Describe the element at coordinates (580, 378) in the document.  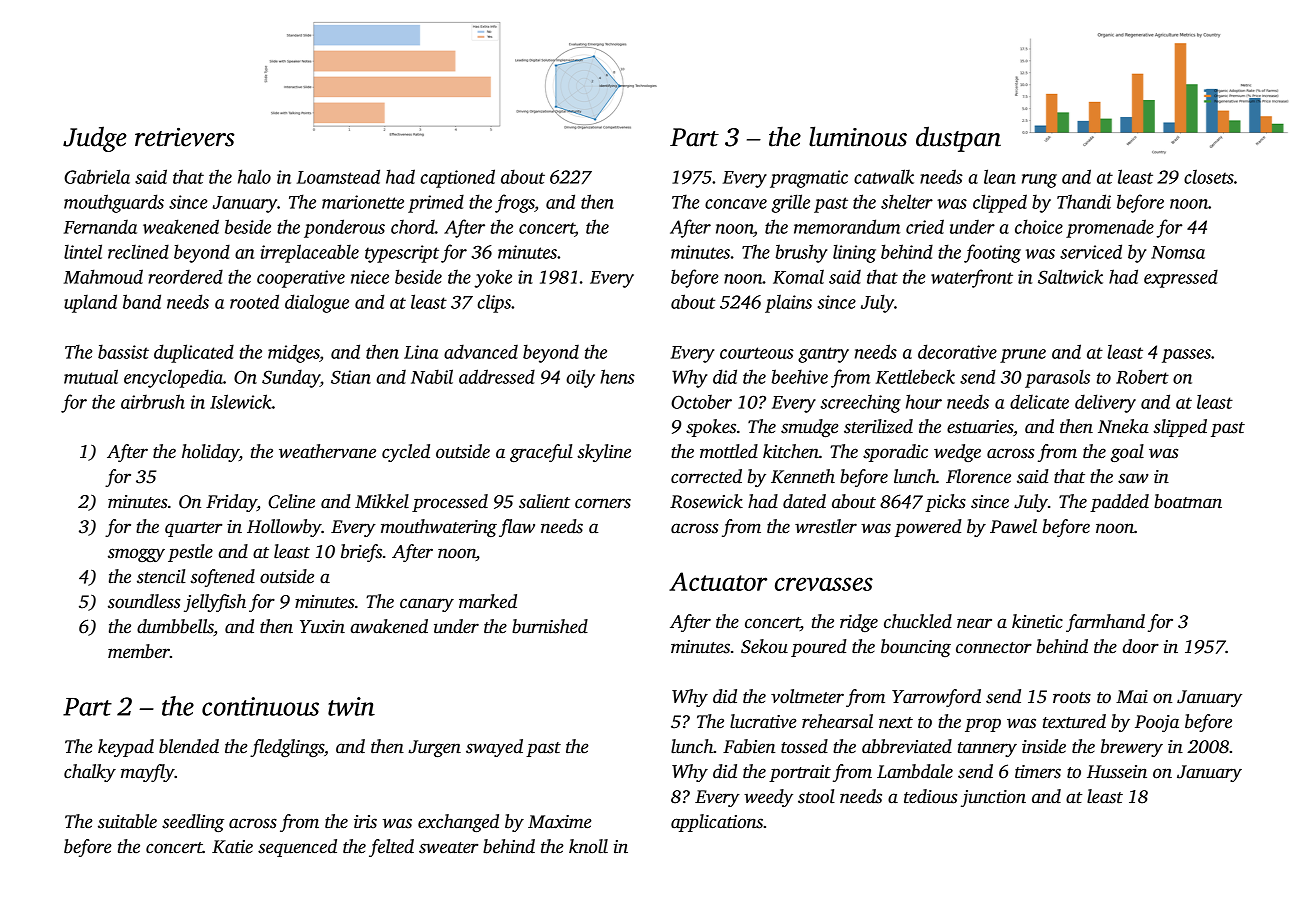
I see `oily` at that location.
